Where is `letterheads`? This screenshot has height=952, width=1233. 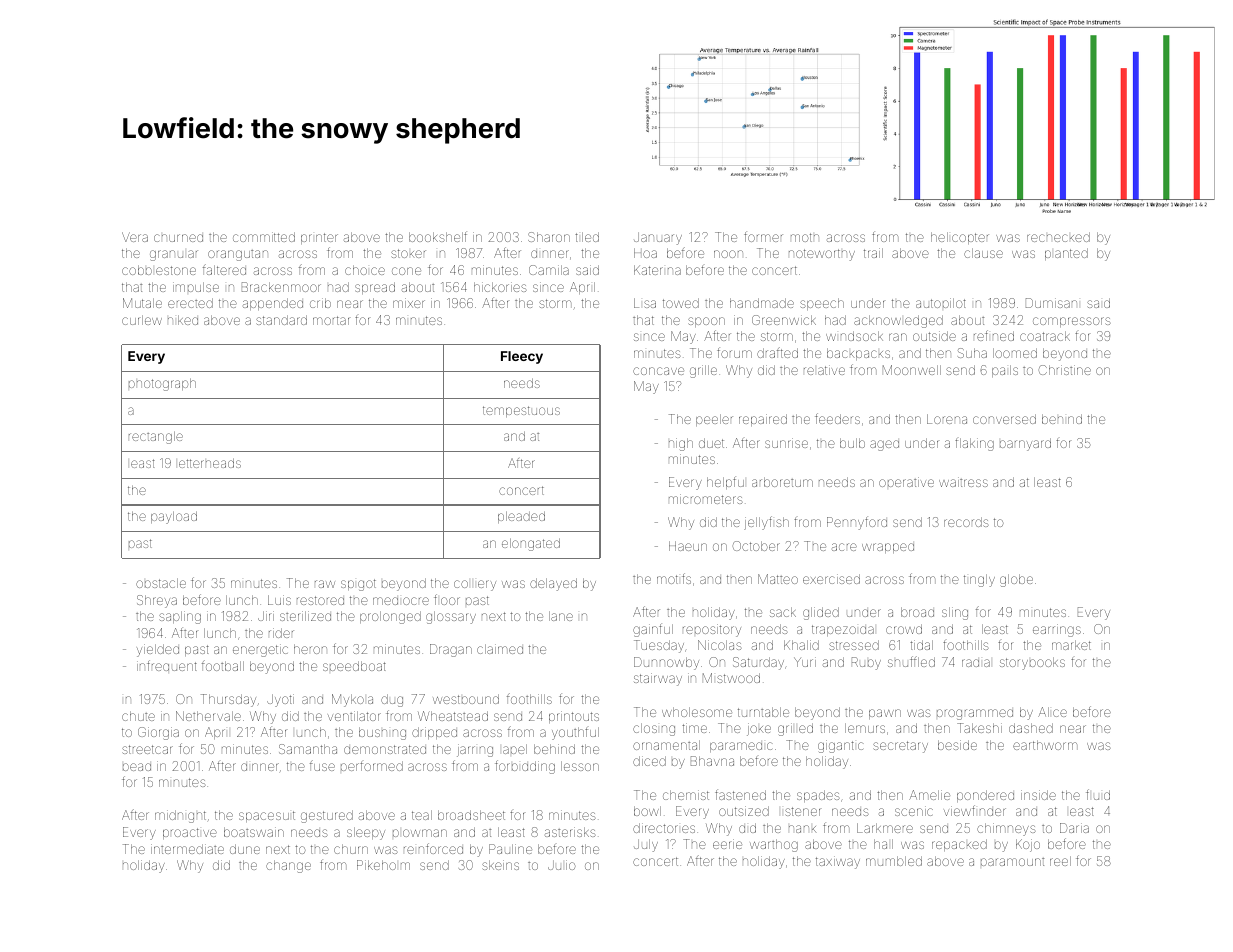 letterheads is located at coordinates (210, 463).
